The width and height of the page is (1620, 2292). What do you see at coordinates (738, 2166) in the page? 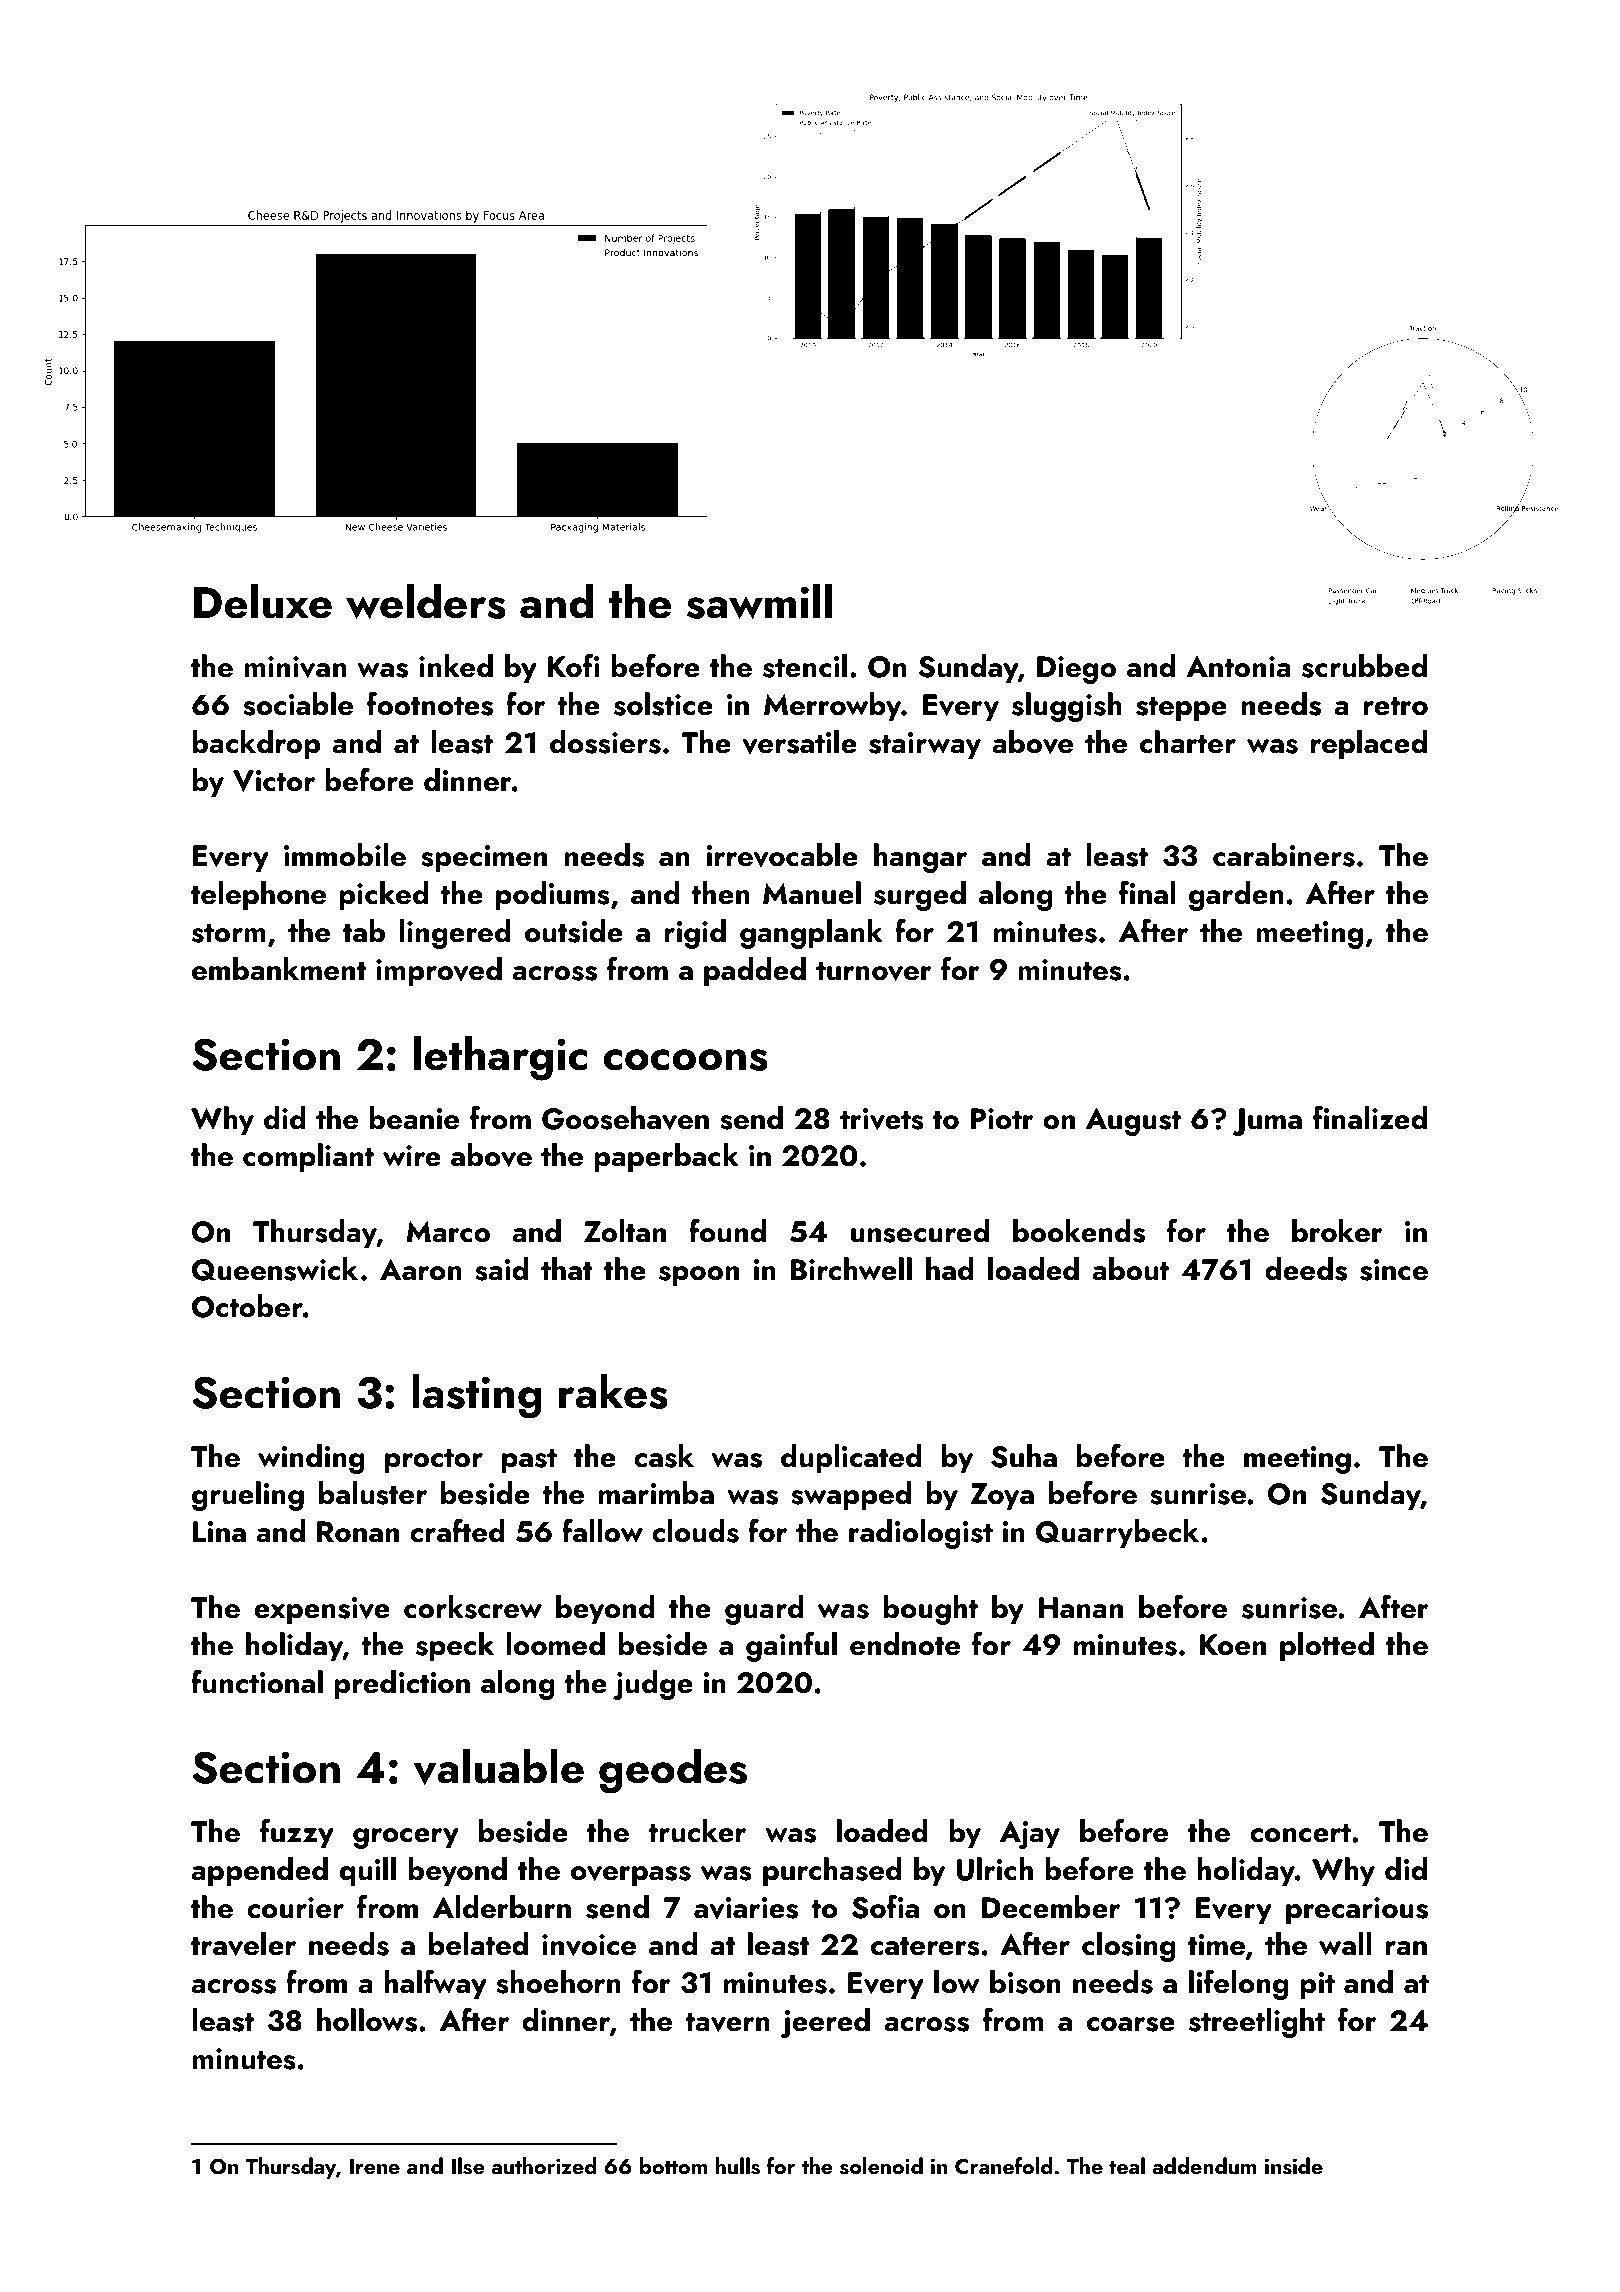
I see `hulls` at bounding box center [738, 2166].
